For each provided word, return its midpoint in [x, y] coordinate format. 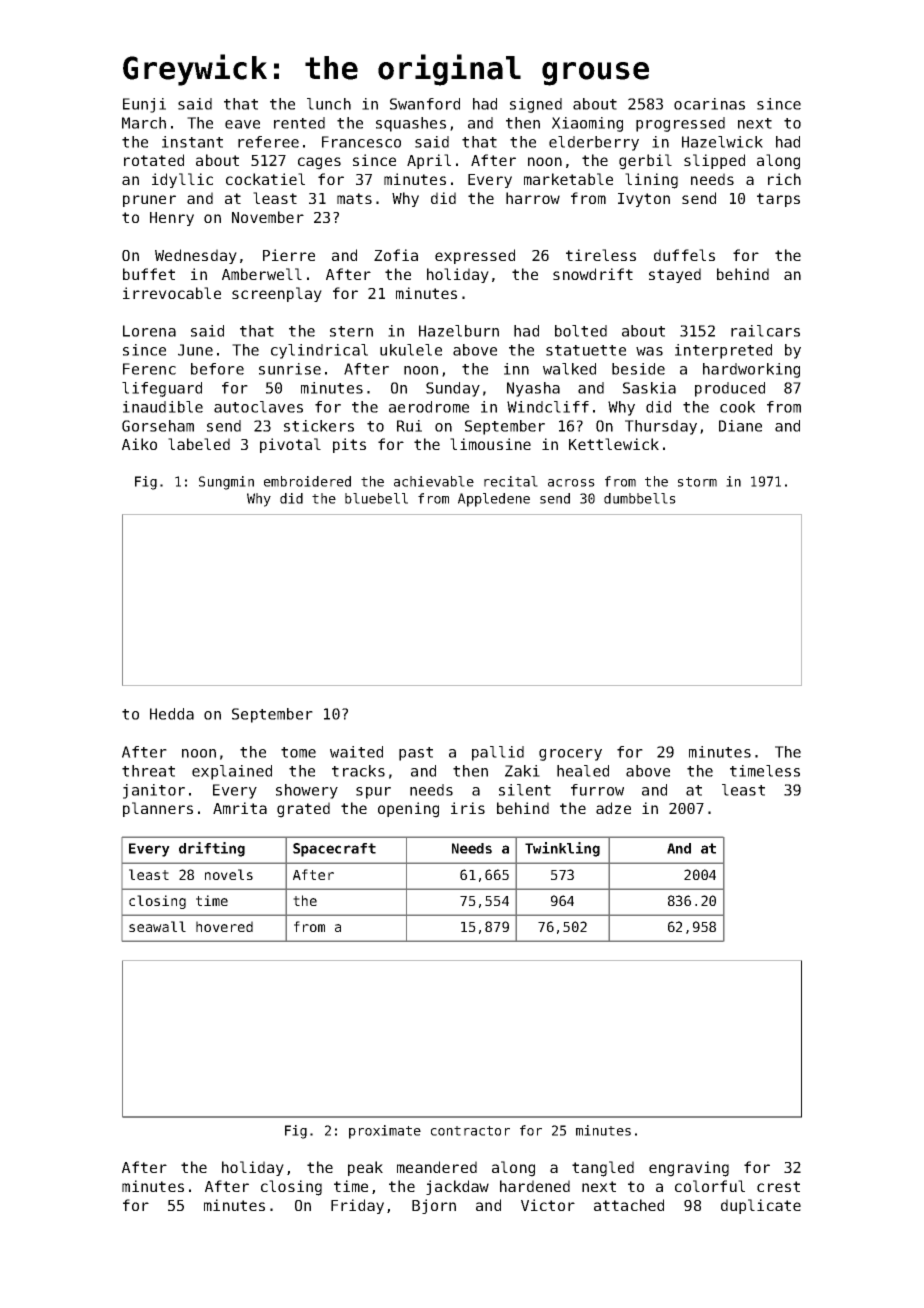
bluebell [376, 498]
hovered [224, 926]
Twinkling [562, 849]
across [571, 483]
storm [697, 482]
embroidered [307, 481]
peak [365, 1168]
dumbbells [640, 498]
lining [651, 181]
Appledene [494, 500]
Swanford [425, 104]
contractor [470, 1131]
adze [613, 808]
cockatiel [265, 179]
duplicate [761, 1206]
